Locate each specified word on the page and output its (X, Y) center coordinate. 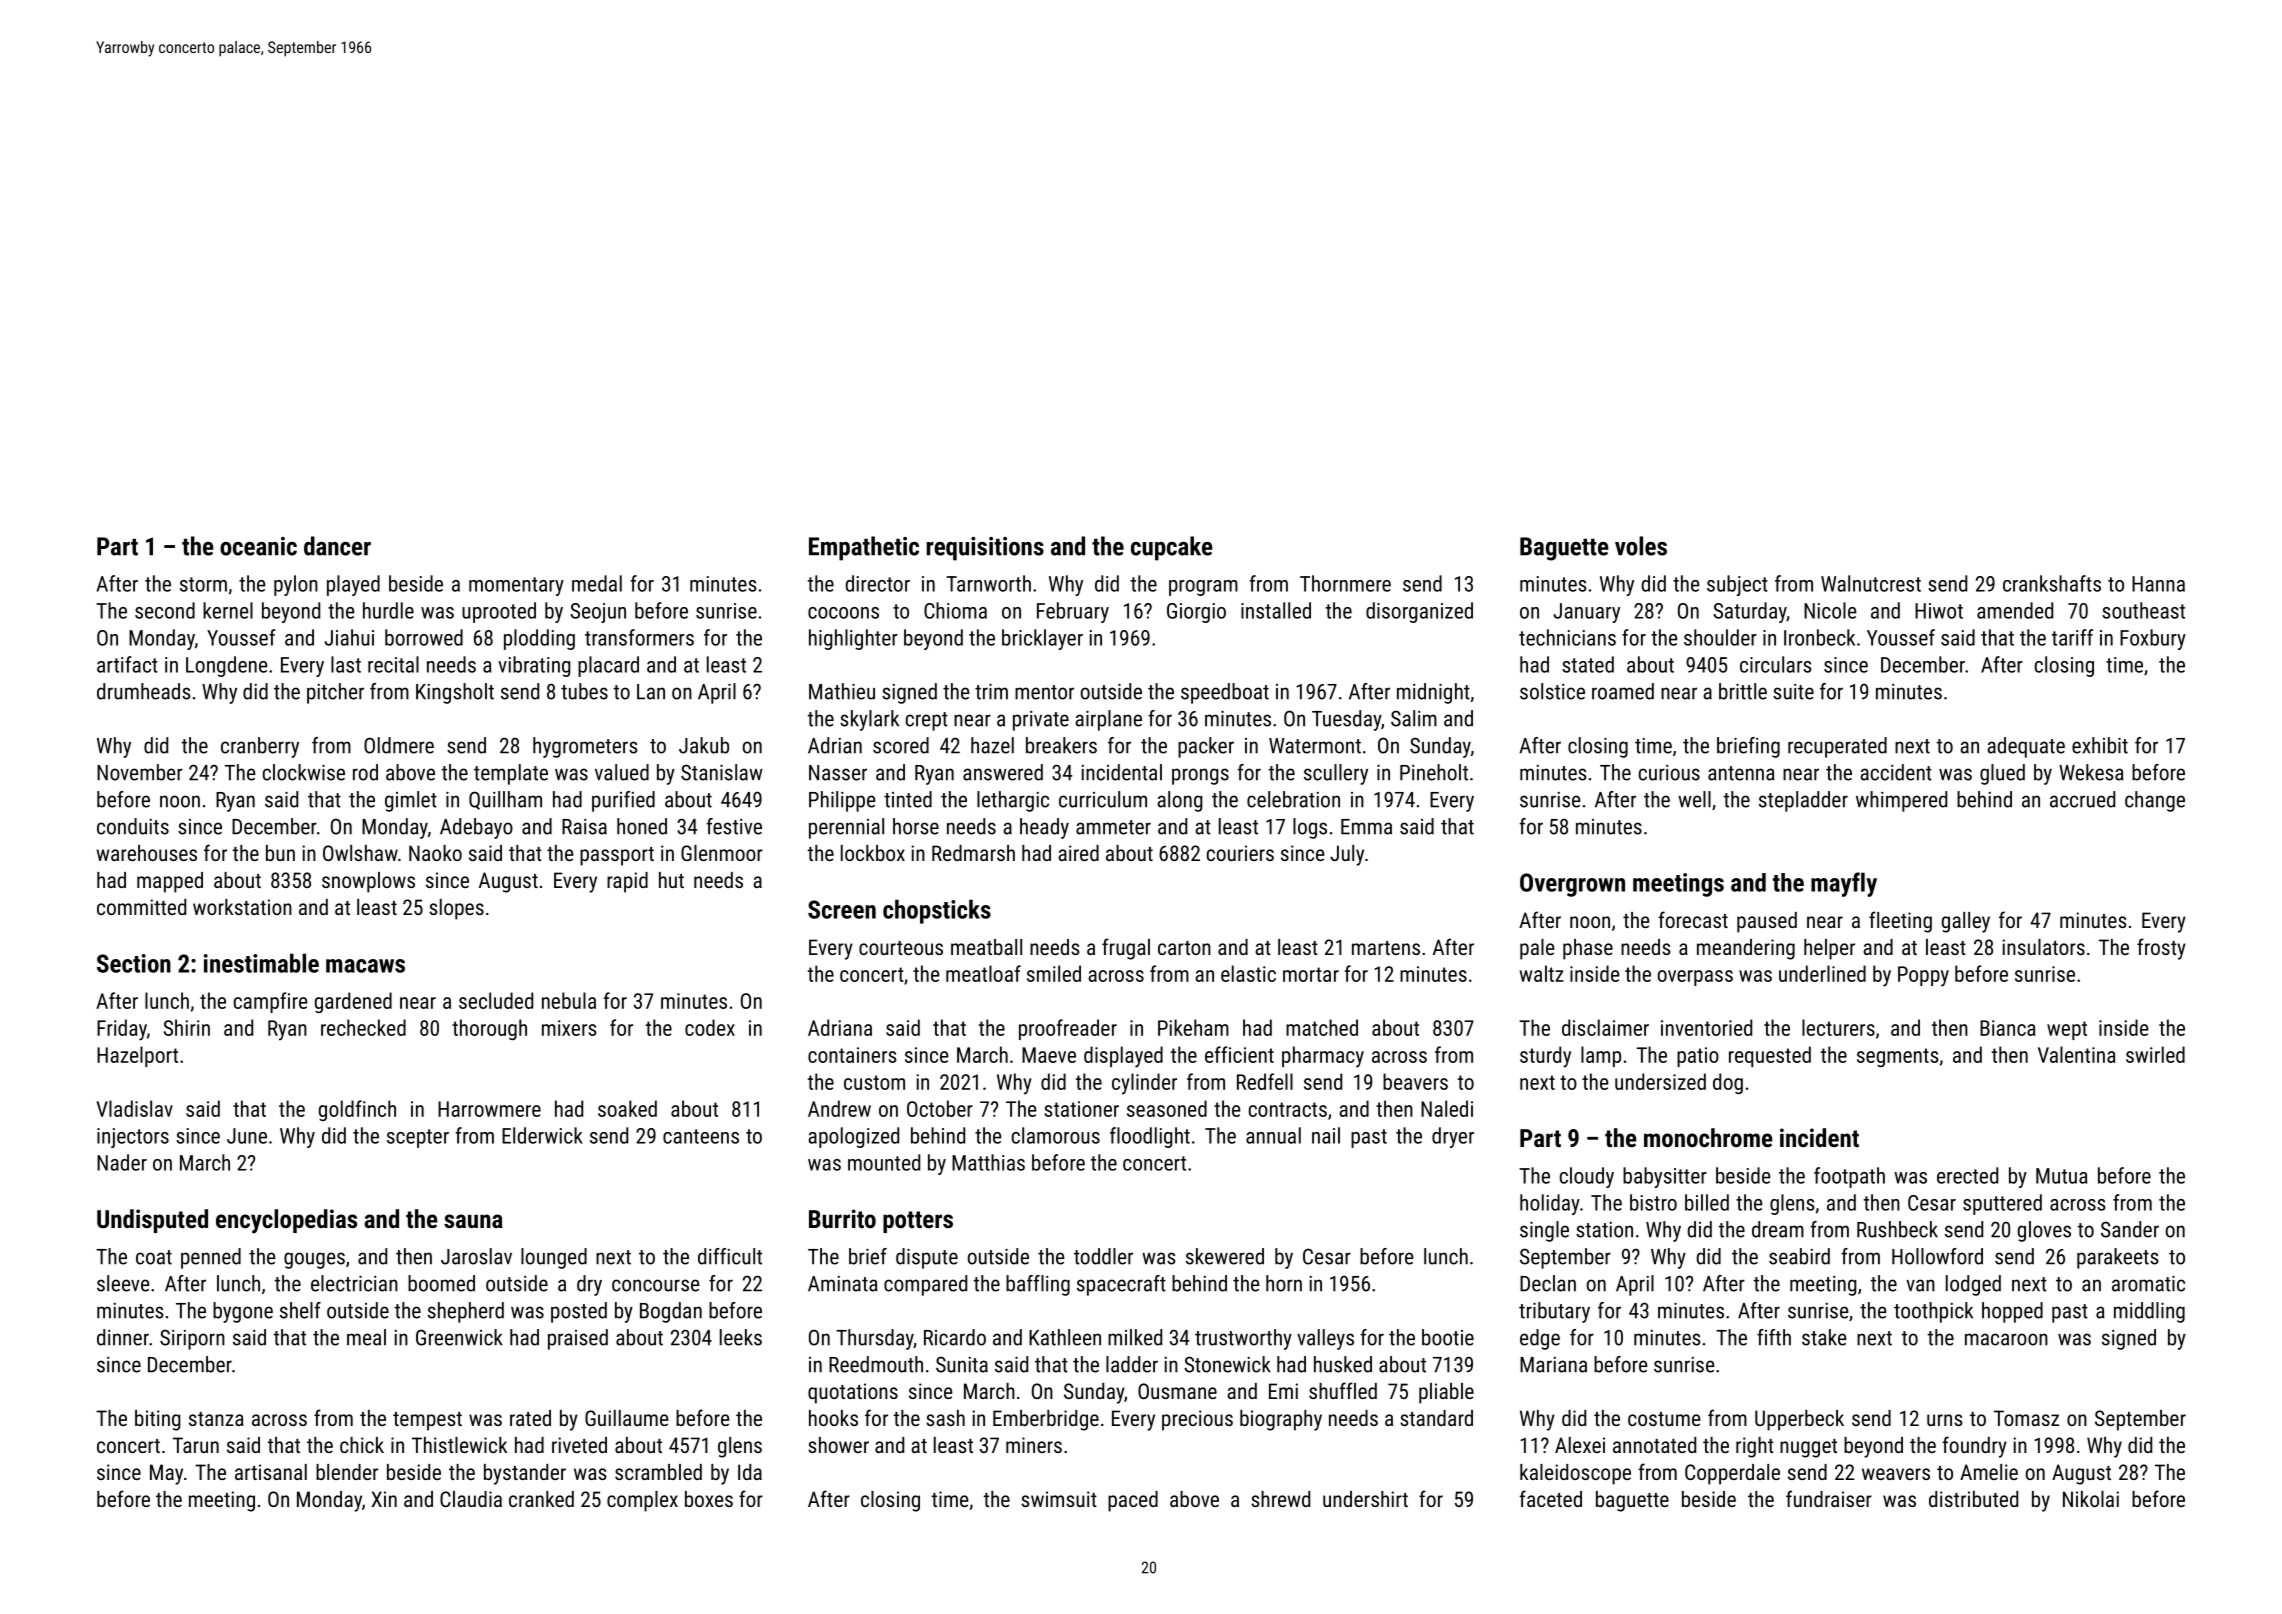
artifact (127, 664)
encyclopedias (286, 1221)
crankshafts (2052, 583)
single (1544, 1231)
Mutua (2061, 1176)
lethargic (1013, 801)
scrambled (658, 1472)
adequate (2026, 747)
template (511, 774)
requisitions (985, 549)
